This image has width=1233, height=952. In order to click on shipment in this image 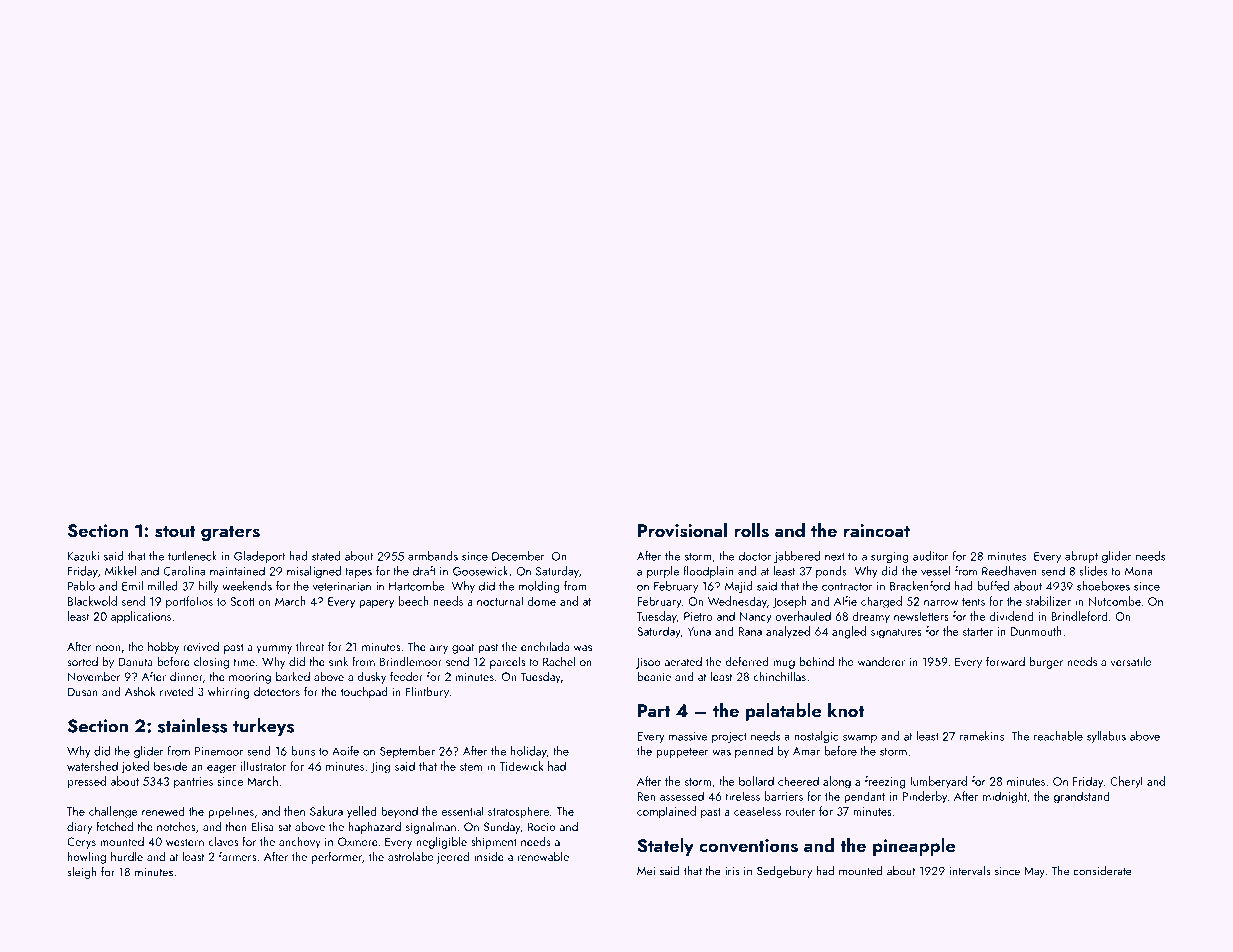, I will do `click(494, 843)`.
